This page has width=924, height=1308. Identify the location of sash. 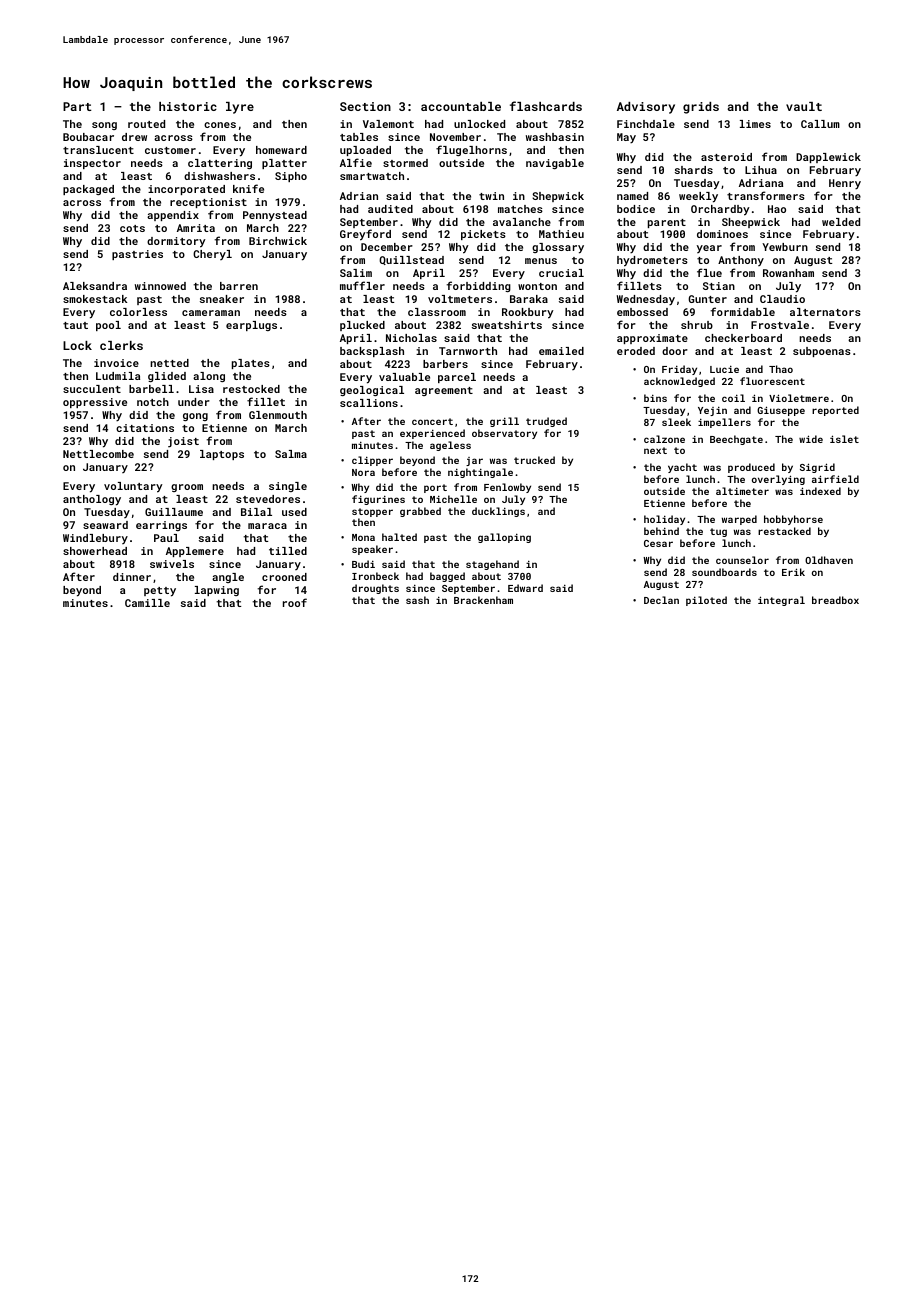
(417, 600).
